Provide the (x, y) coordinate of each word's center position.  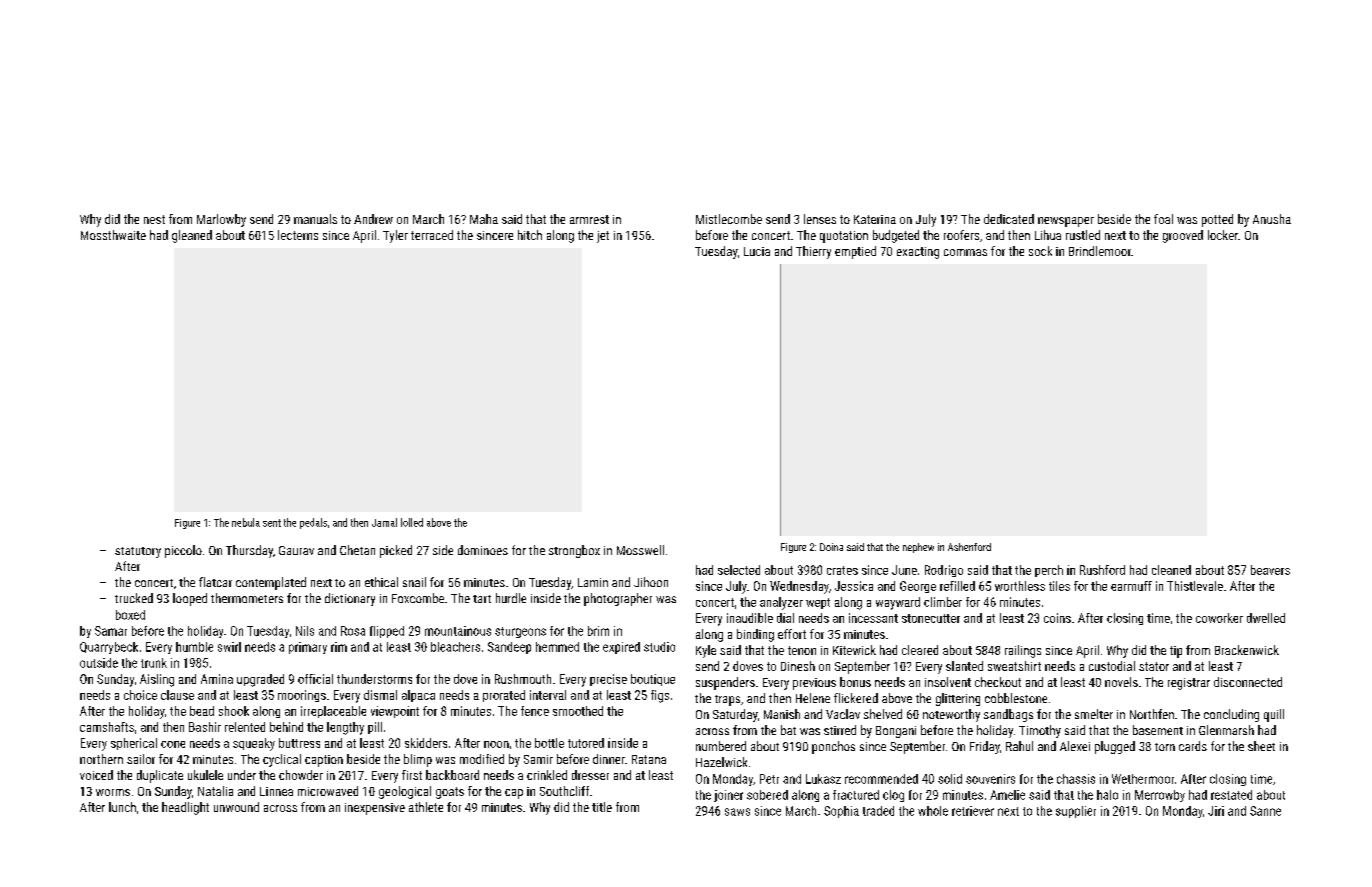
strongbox (574, 551)
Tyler (395, 236)
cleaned (1171, 570)
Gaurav (296, 550)
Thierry (813, 252)
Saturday (735, 715)
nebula (246, 522)
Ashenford (969, 547)
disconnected (1248, 682)
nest (154, 219)
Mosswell (640, 550)
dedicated (1009, 219)
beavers (1270, 570)
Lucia (757, 251)
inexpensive (375, 809)
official (315, 679)
